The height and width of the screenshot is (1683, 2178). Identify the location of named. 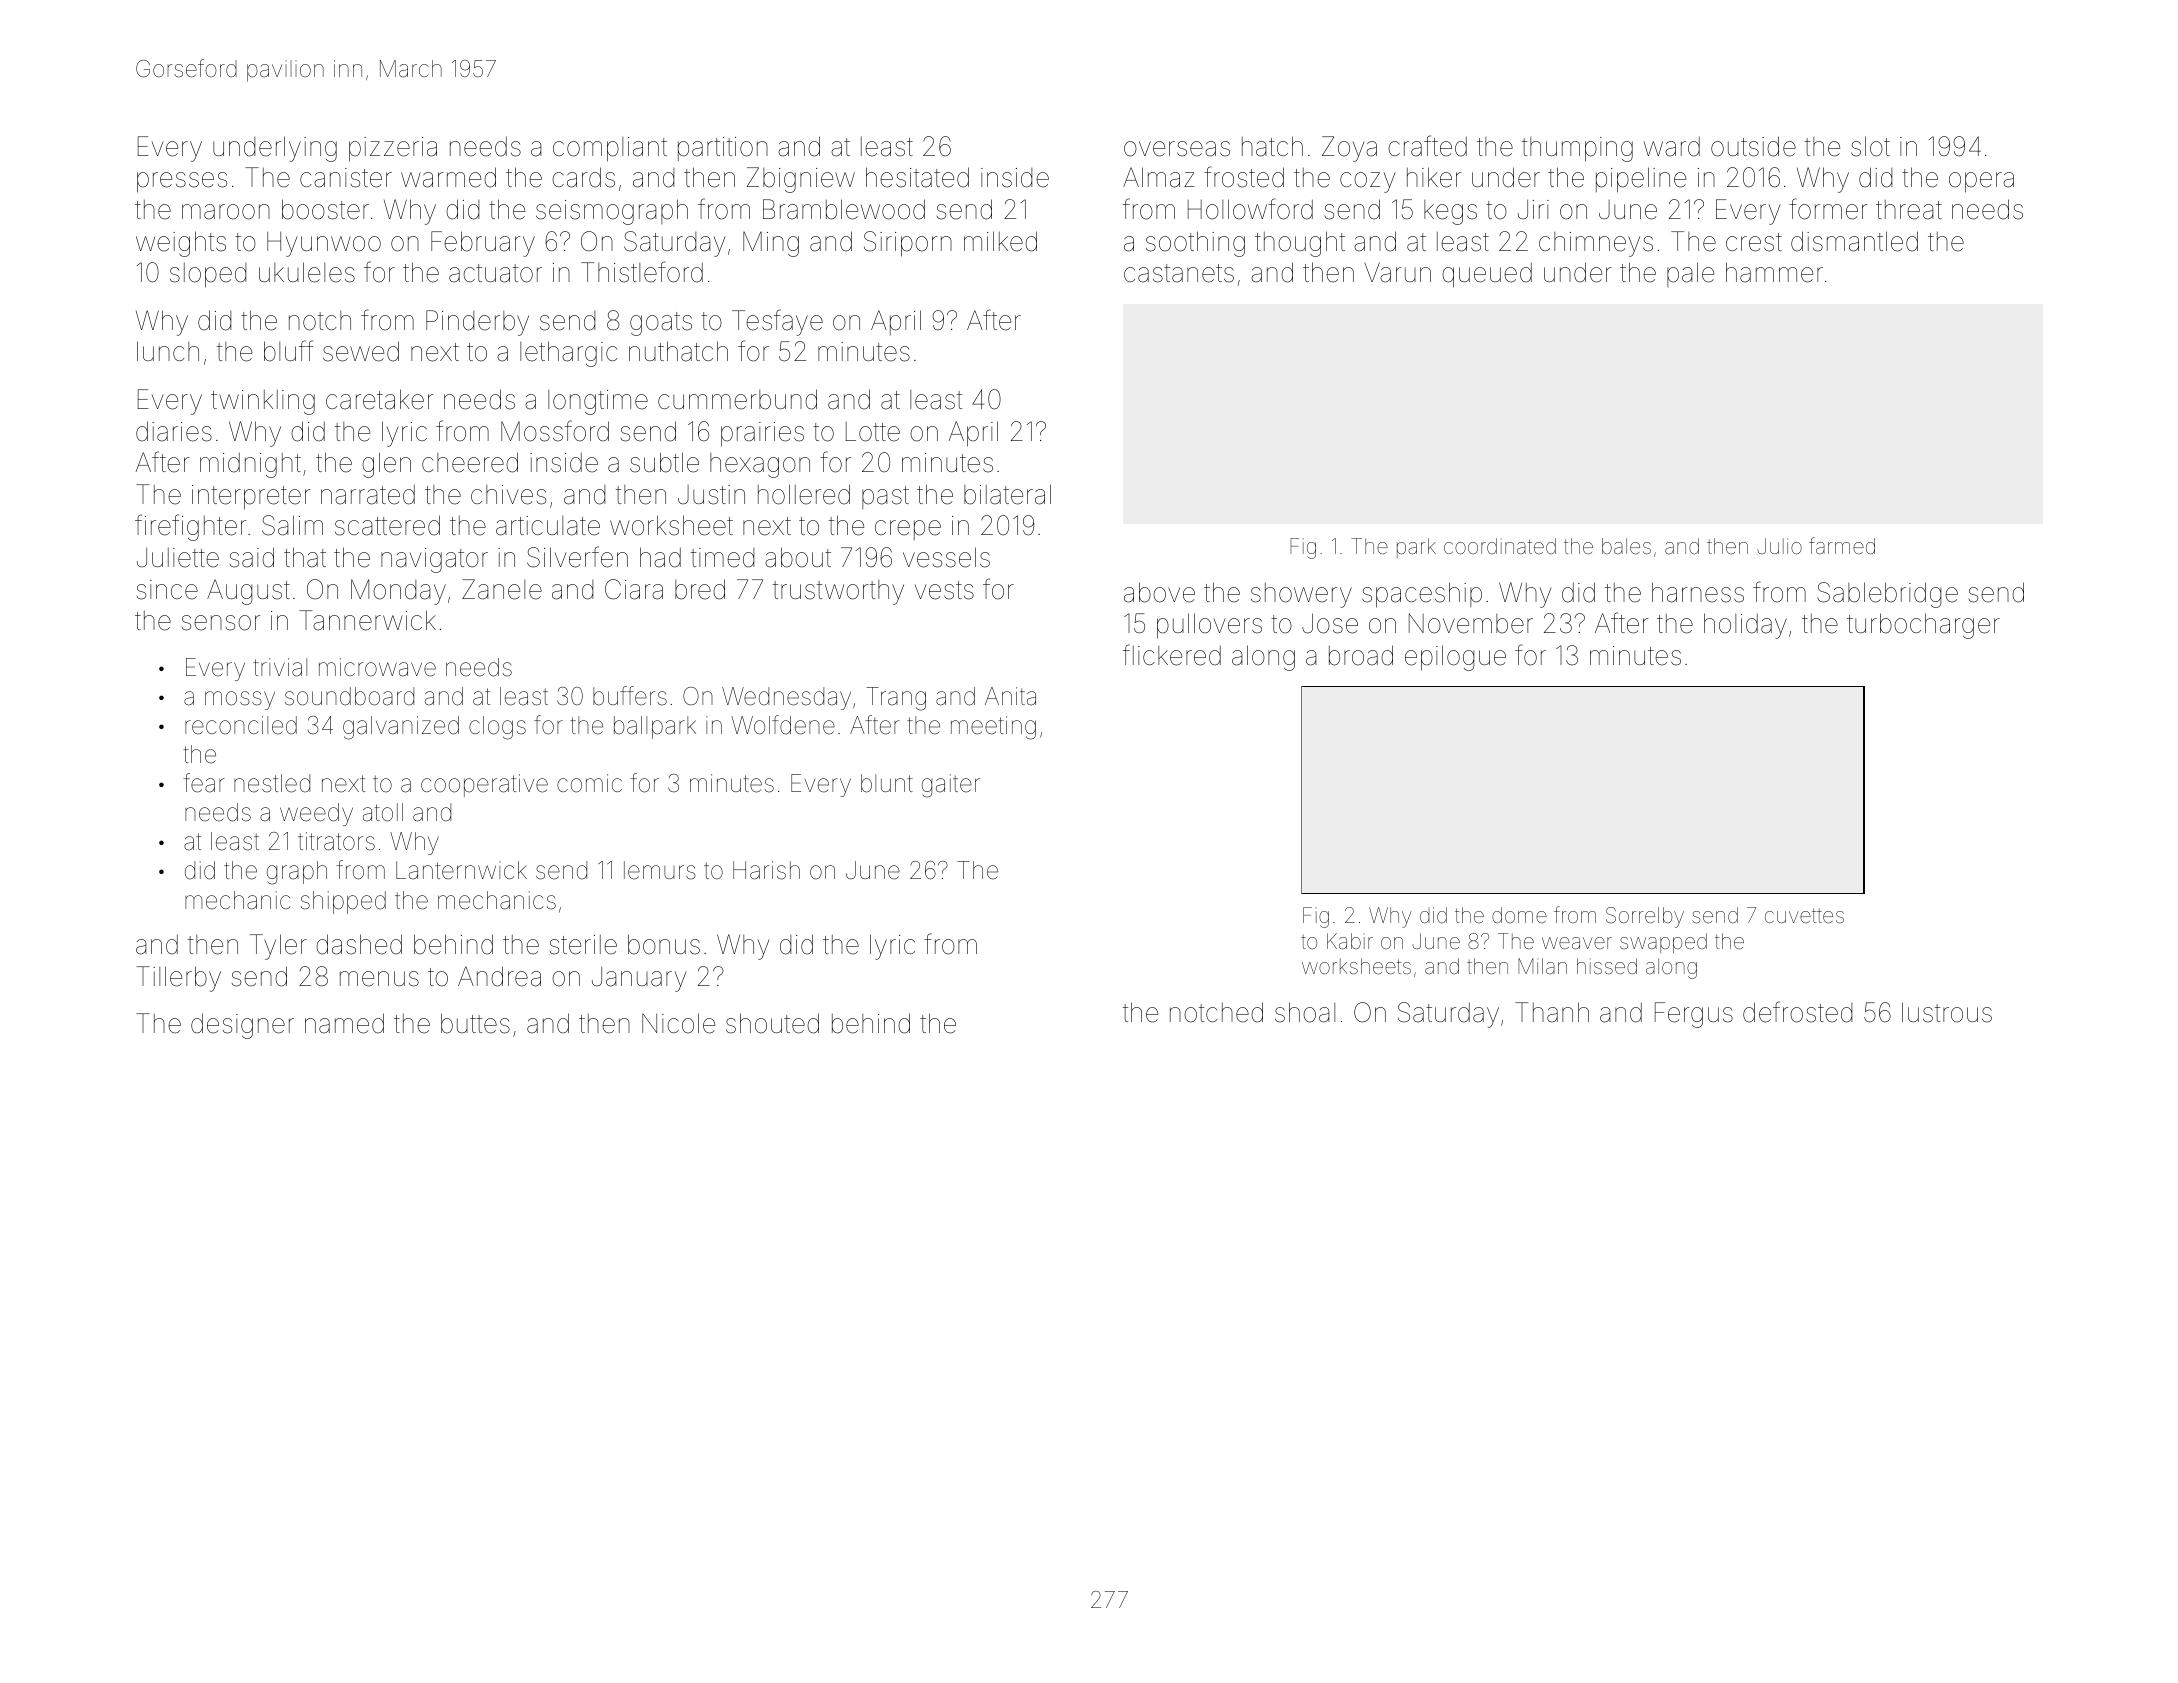
(344, 1023).
